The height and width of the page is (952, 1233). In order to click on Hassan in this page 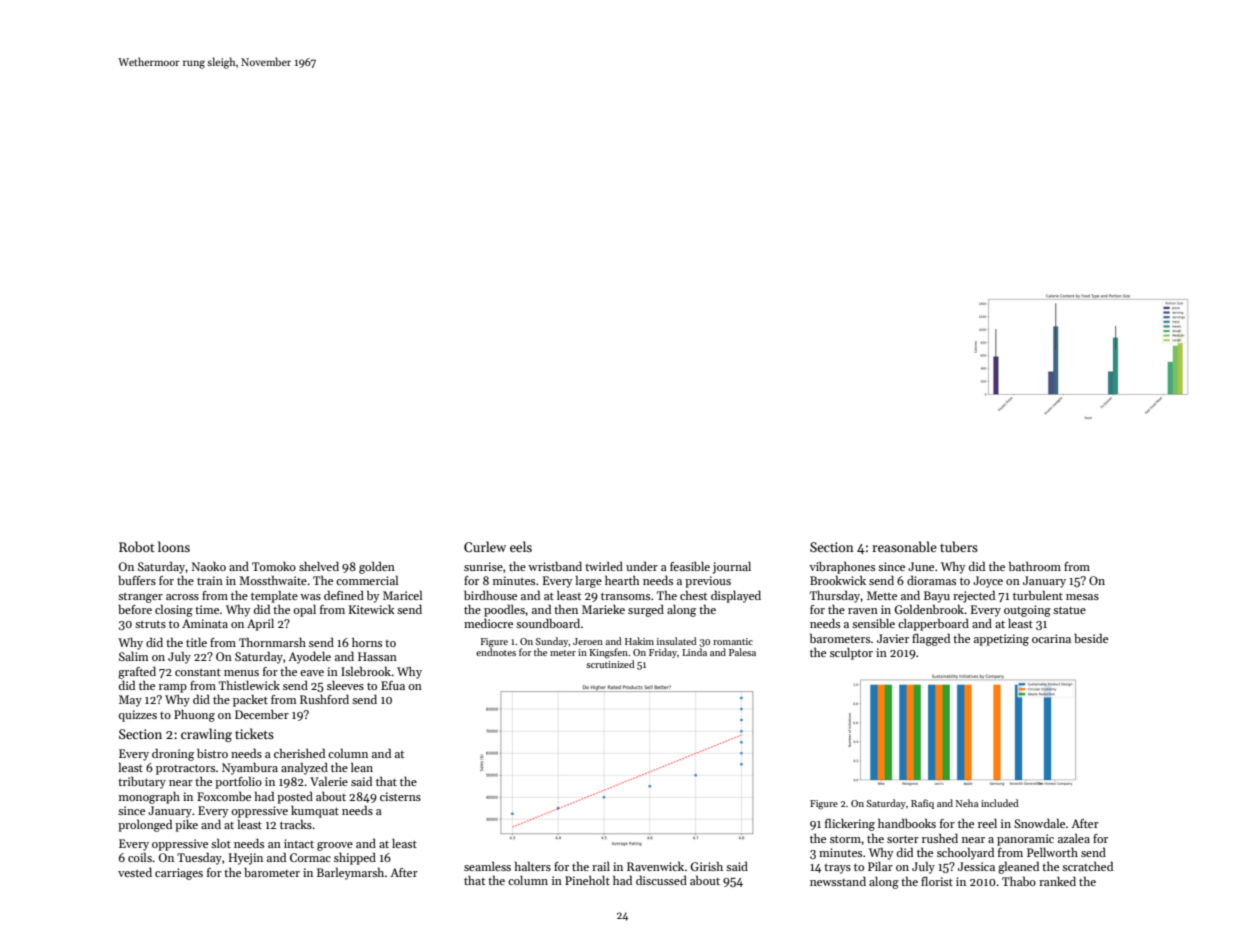, I will do `click(377, 656)`.
